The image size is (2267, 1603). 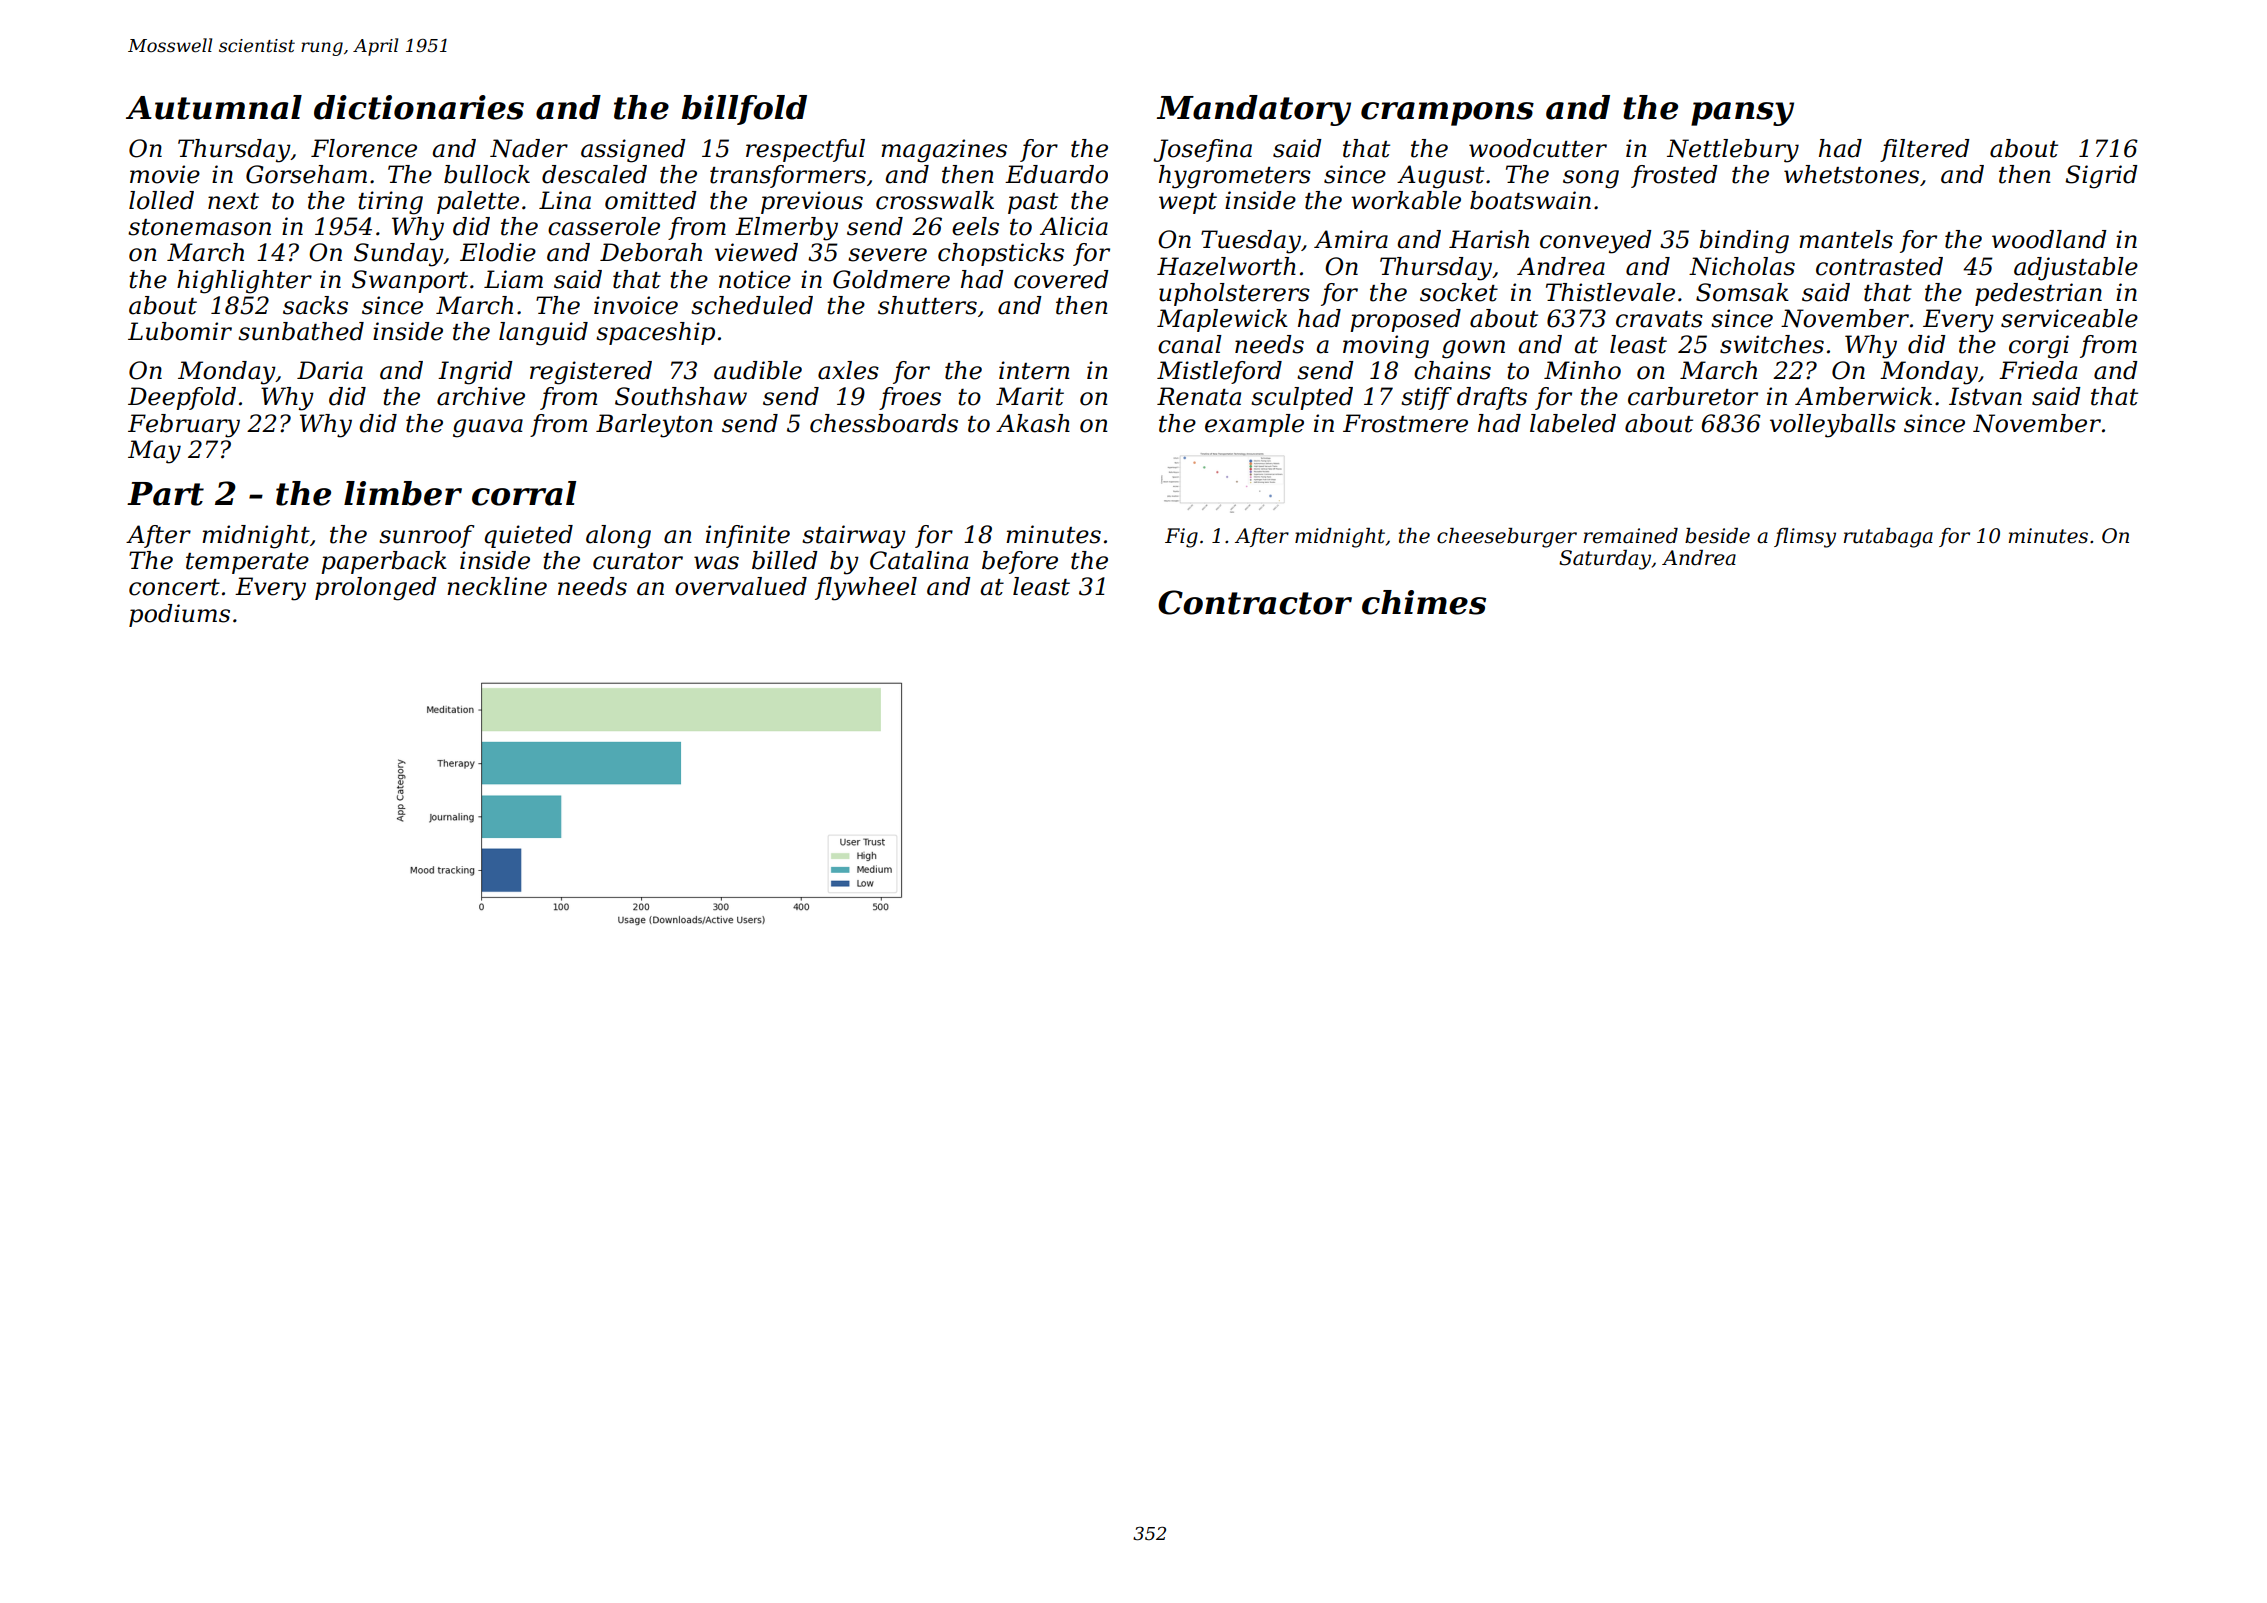 I want to click on chimes, so click(x=1424, y=602).
